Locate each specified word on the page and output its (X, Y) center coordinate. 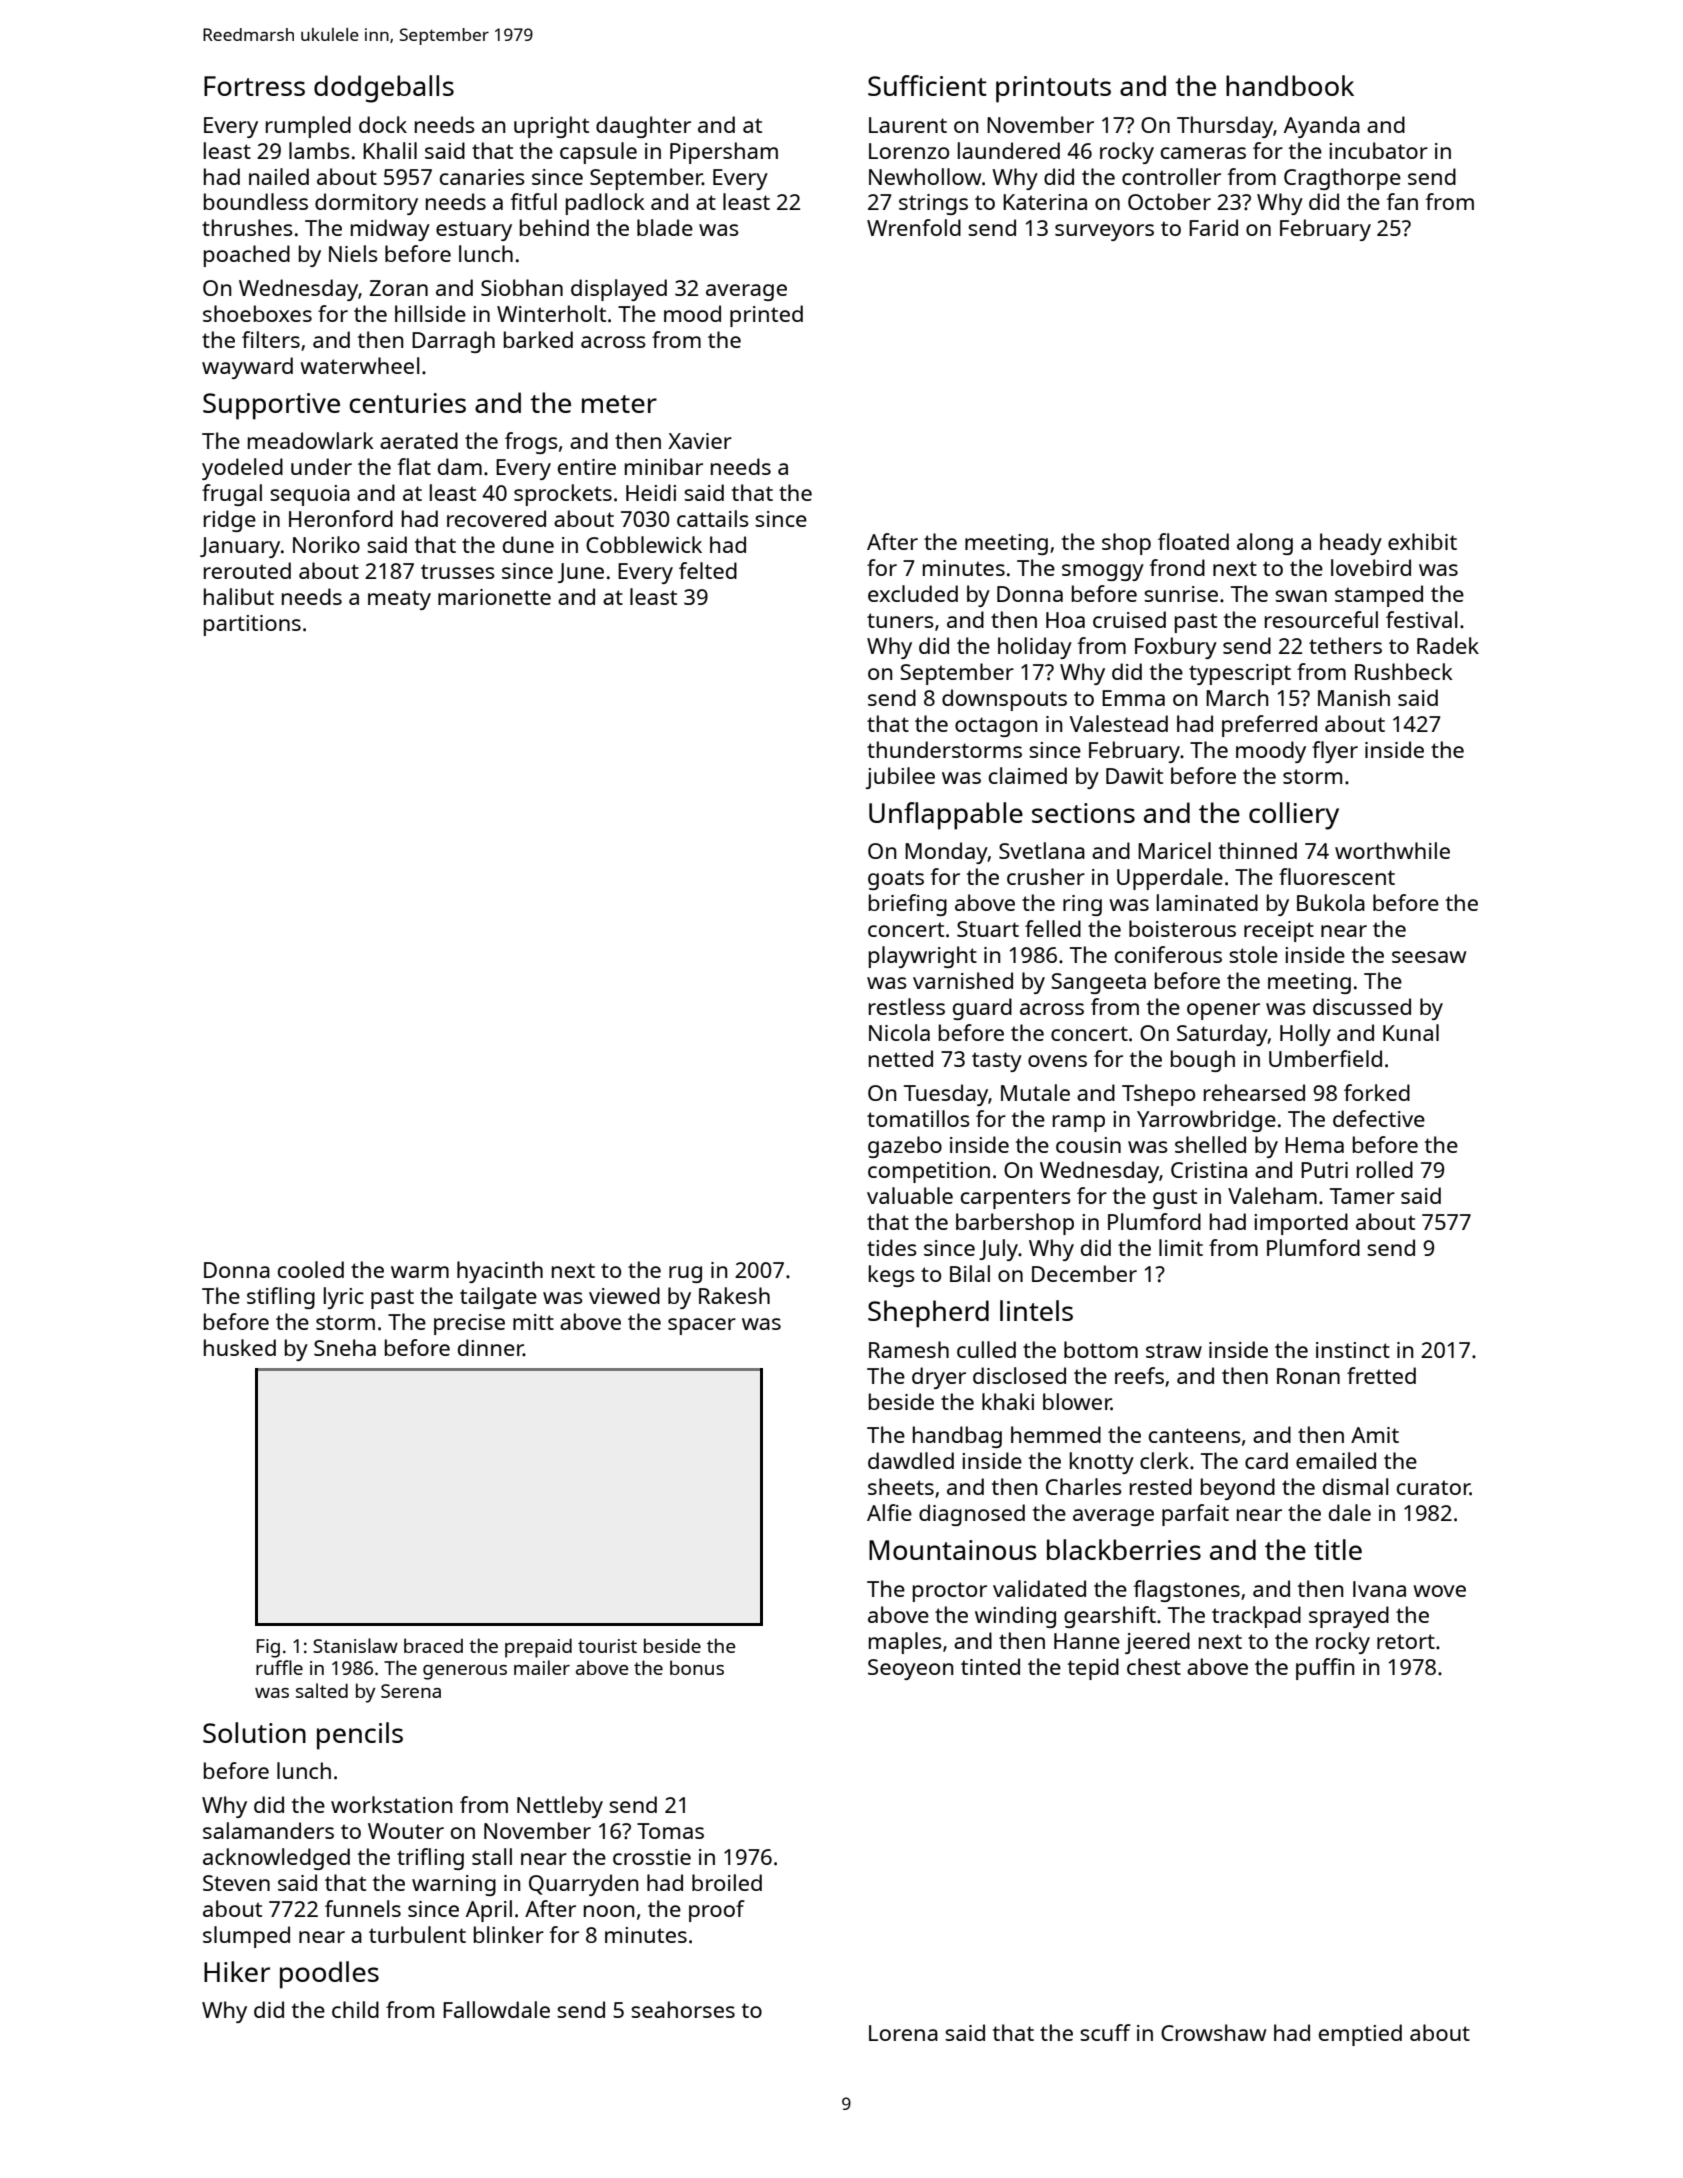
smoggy (1103, 572)
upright (551, 127)
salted (322, 1690)
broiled (727, 1882)
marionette (494, 597)
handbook (1290, 85)
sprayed (1349, 1617)
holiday (1035, 648)
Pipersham (724, 153)
